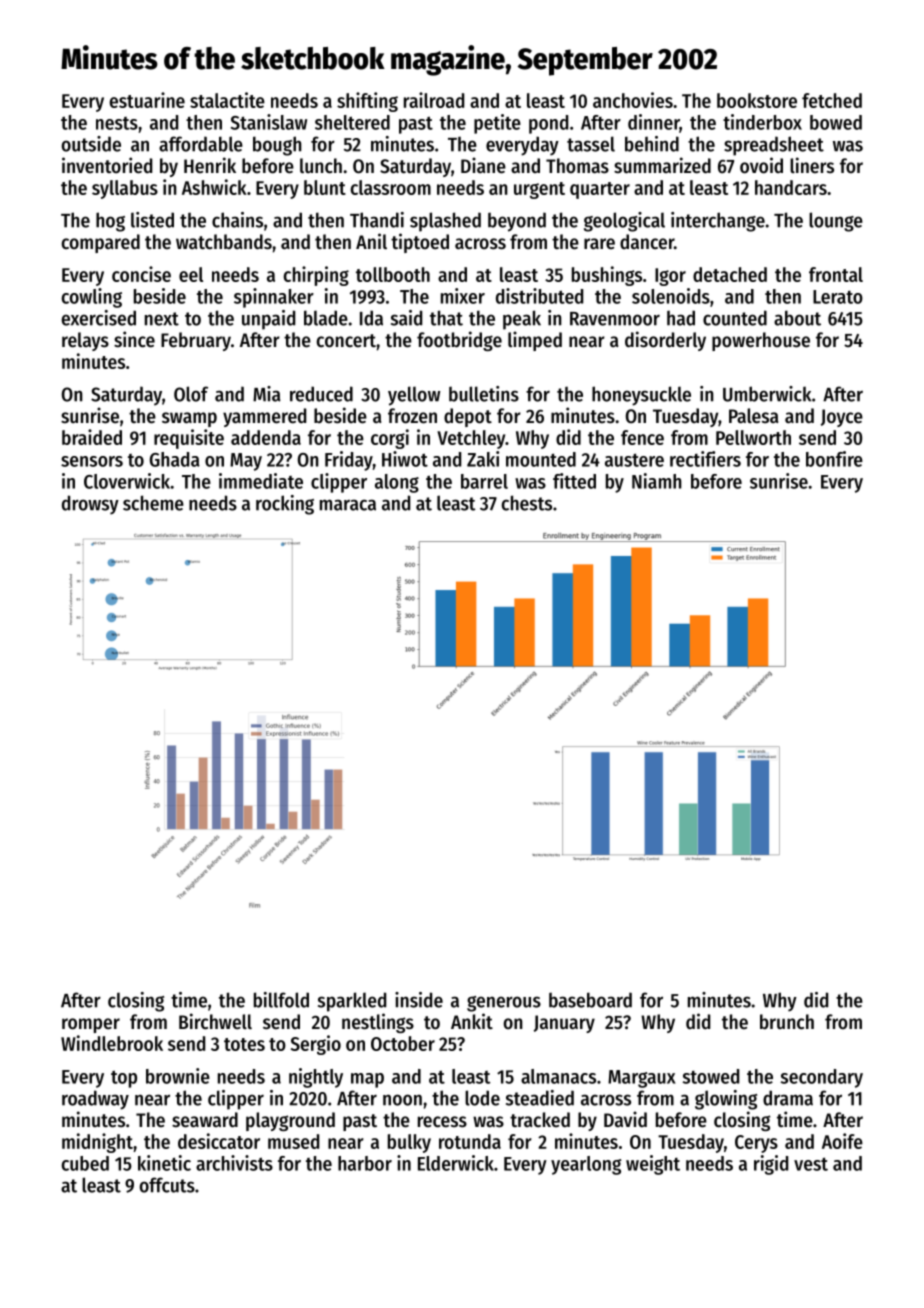 This page has height=1308, width=924. Describe the element at coordinates (285, 505) in the page. I see `rocking` at that location.
